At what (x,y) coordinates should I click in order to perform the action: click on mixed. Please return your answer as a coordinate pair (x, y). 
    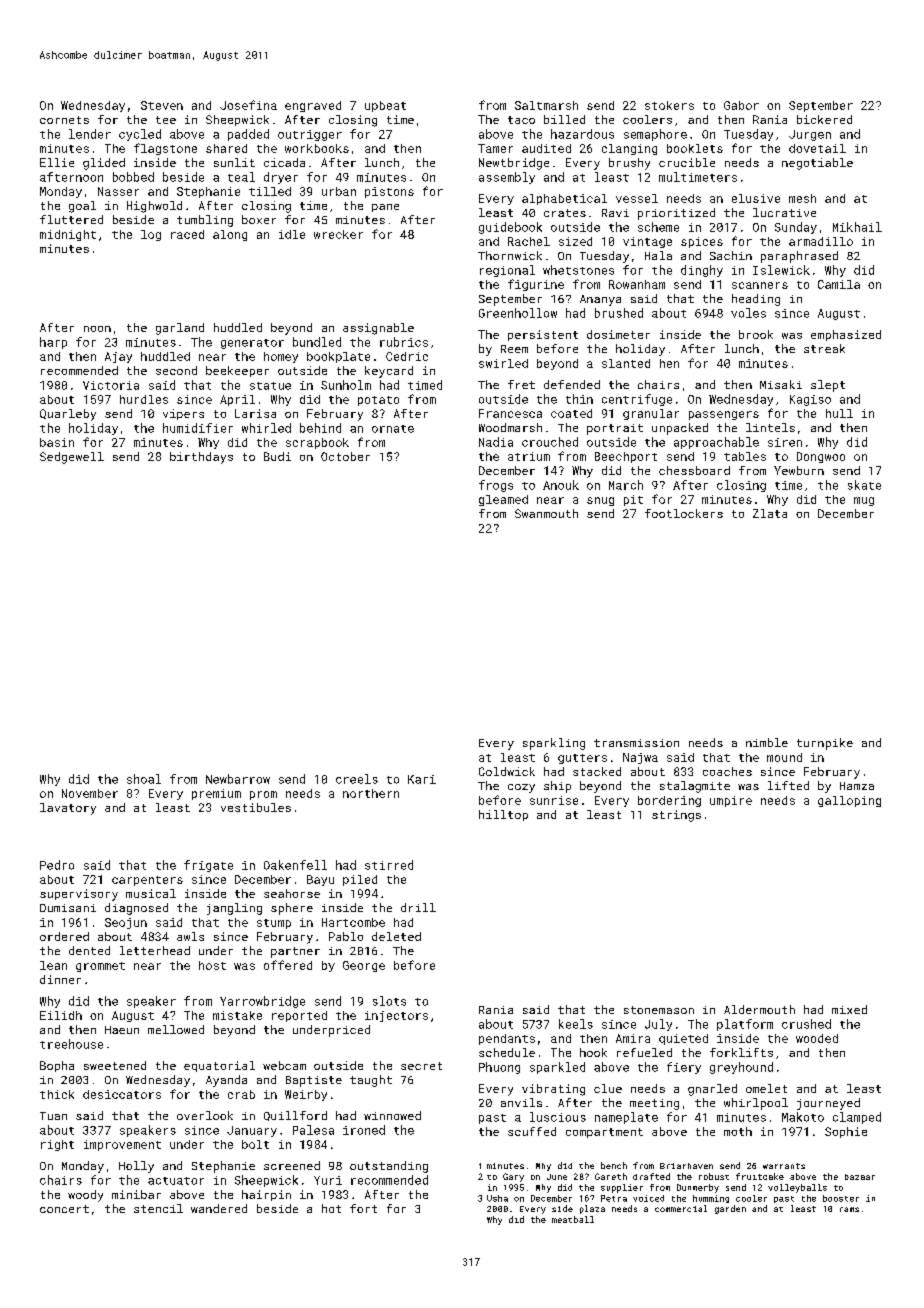
    Looking at the image, I should click on (849, 1009).
